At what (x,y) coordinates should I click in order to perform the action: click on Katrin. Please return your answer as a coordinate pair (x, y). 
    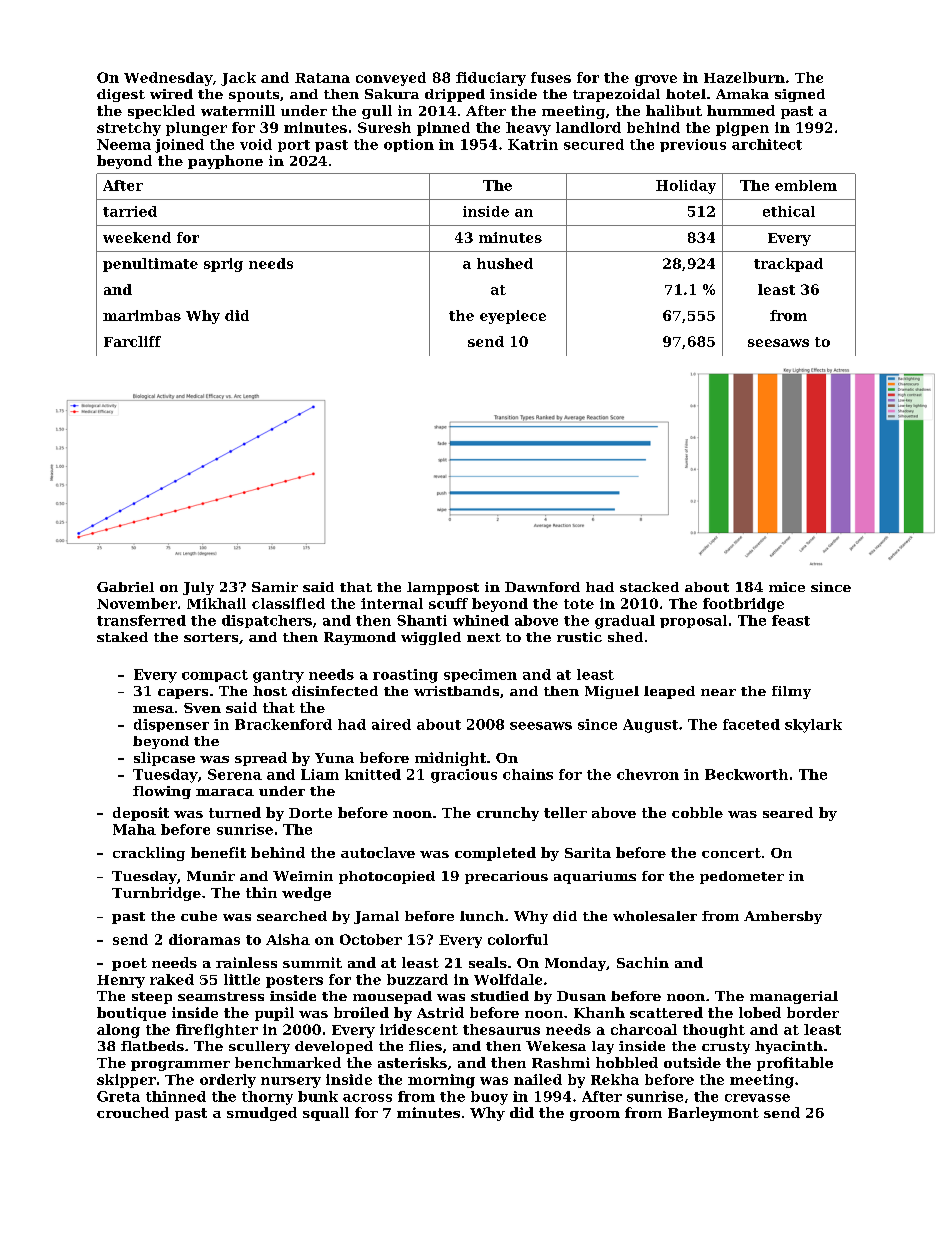
    Looking at the image, I should click on (533, 144).
